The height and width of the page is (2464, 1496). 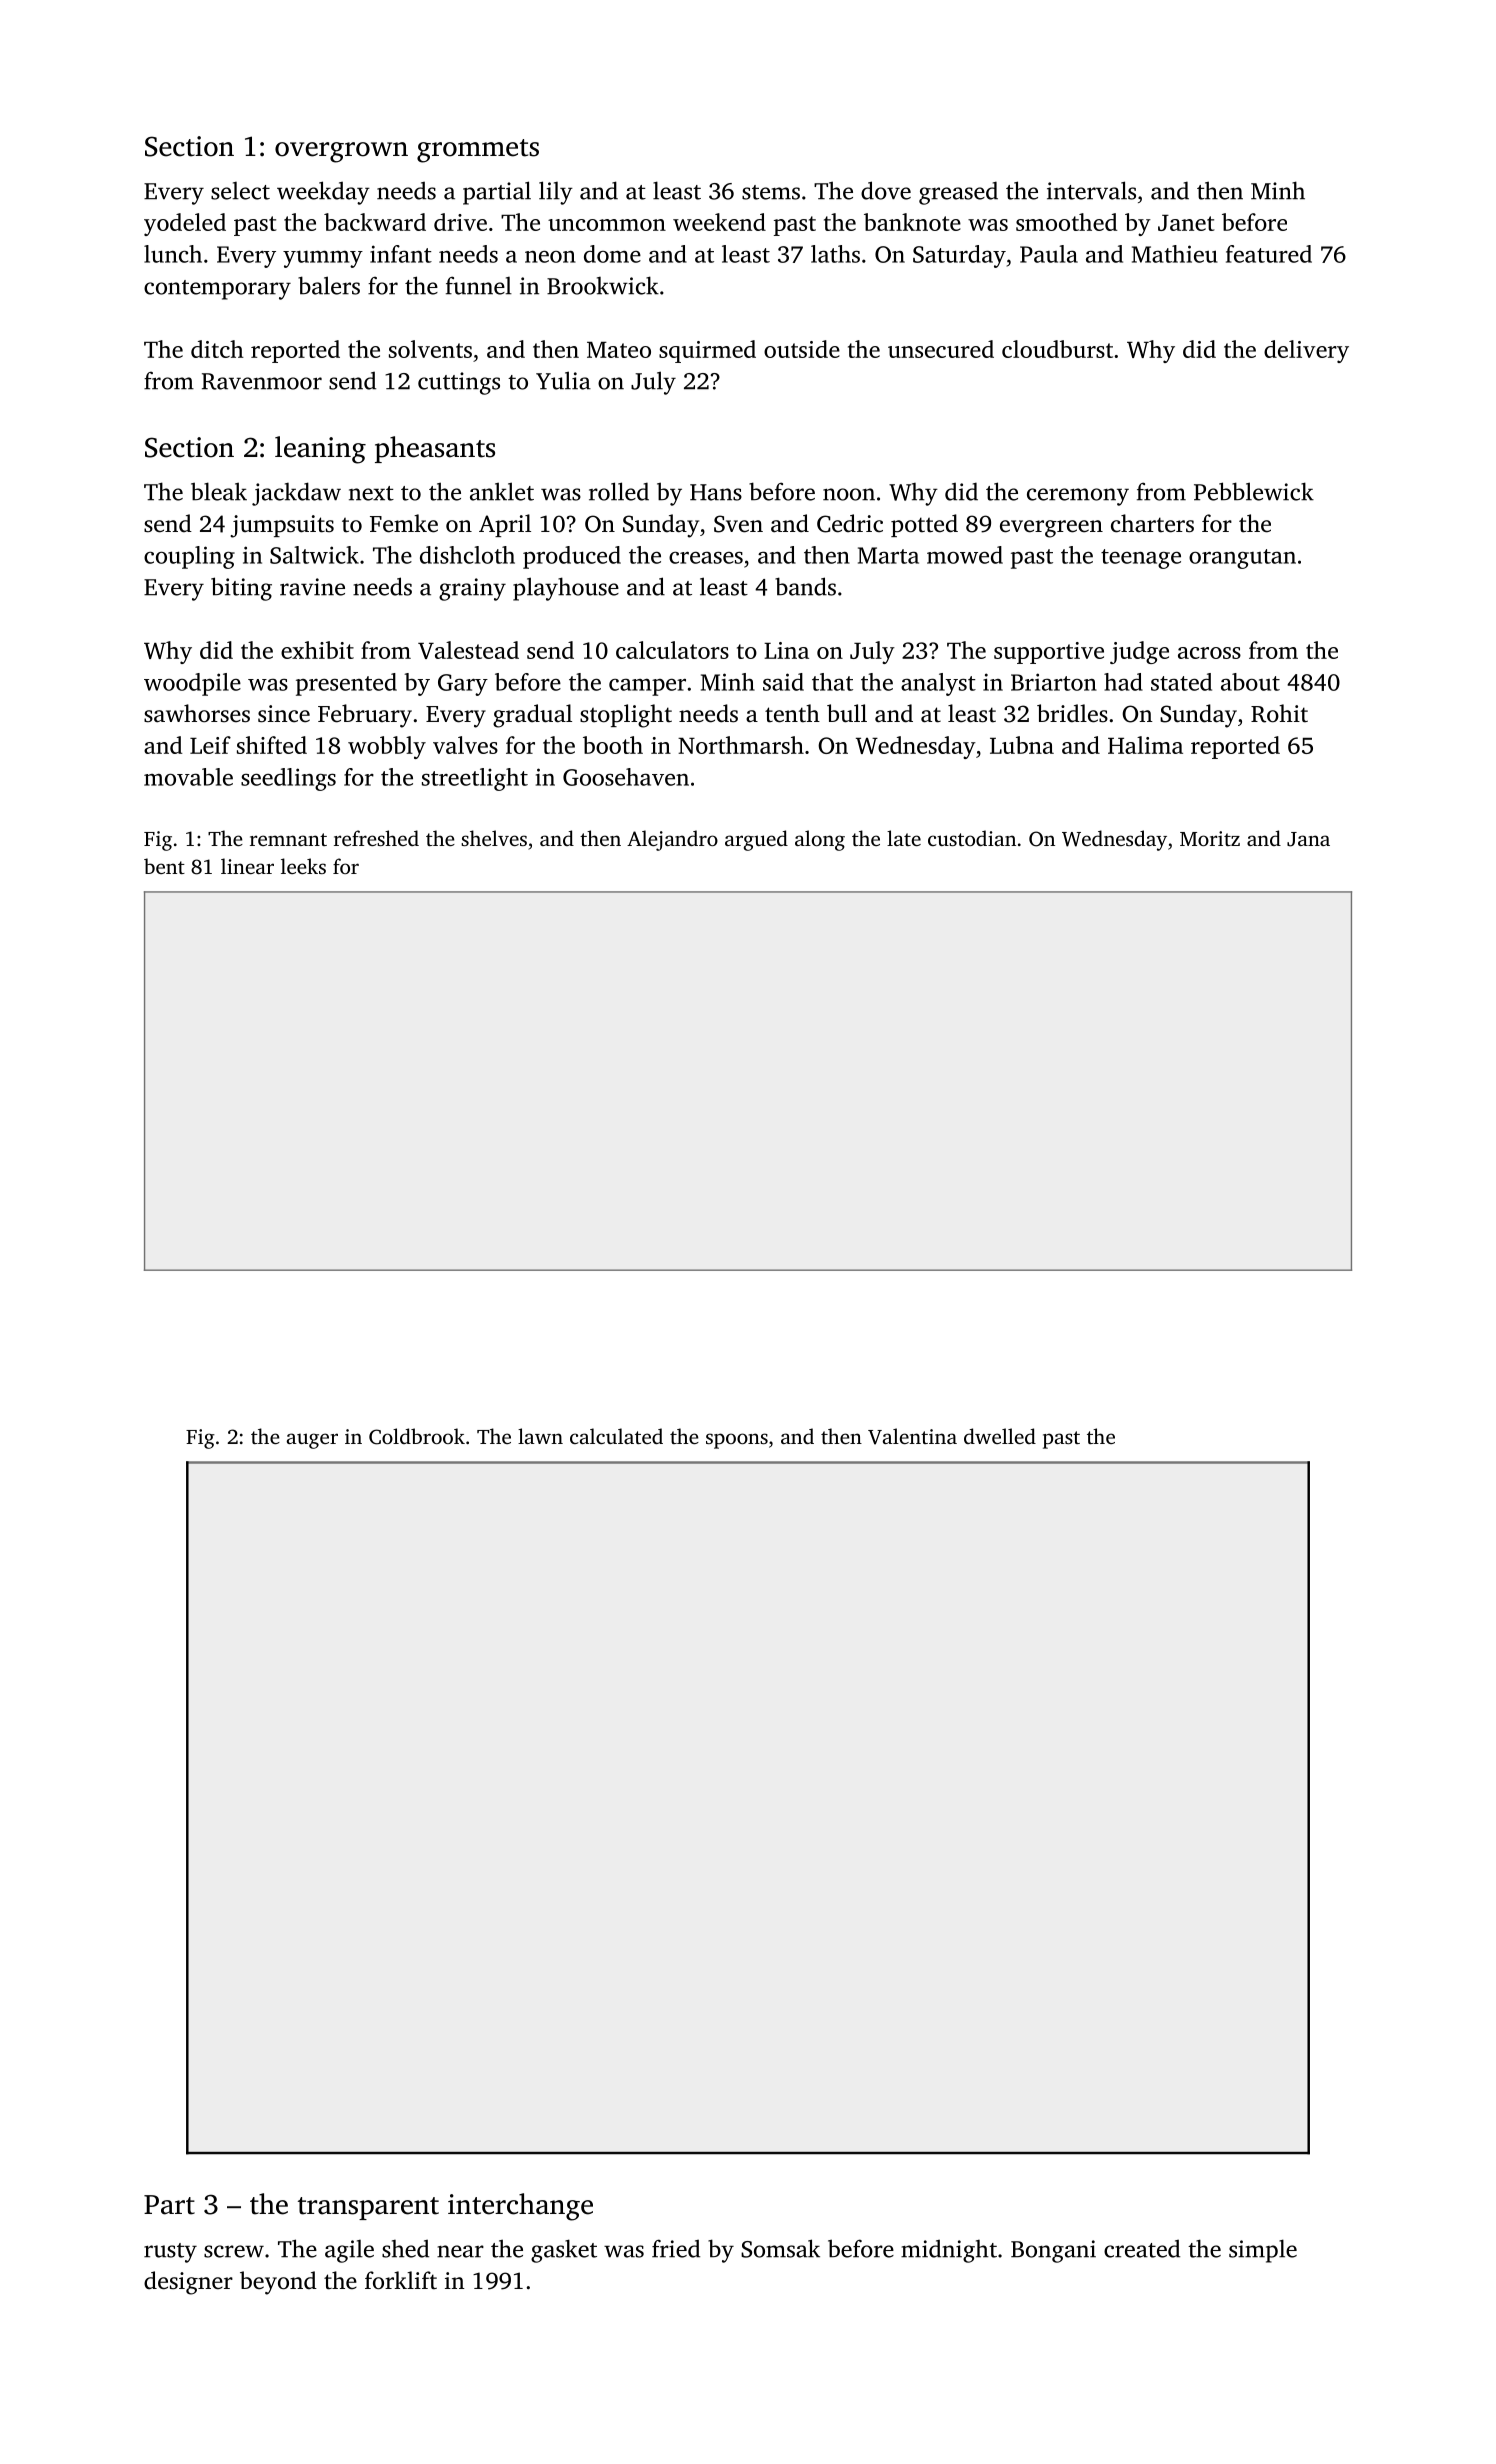 What do you see at coordinates (170, 2253) in the page?
I see `rusty` at bounding box center [170, 2253].
